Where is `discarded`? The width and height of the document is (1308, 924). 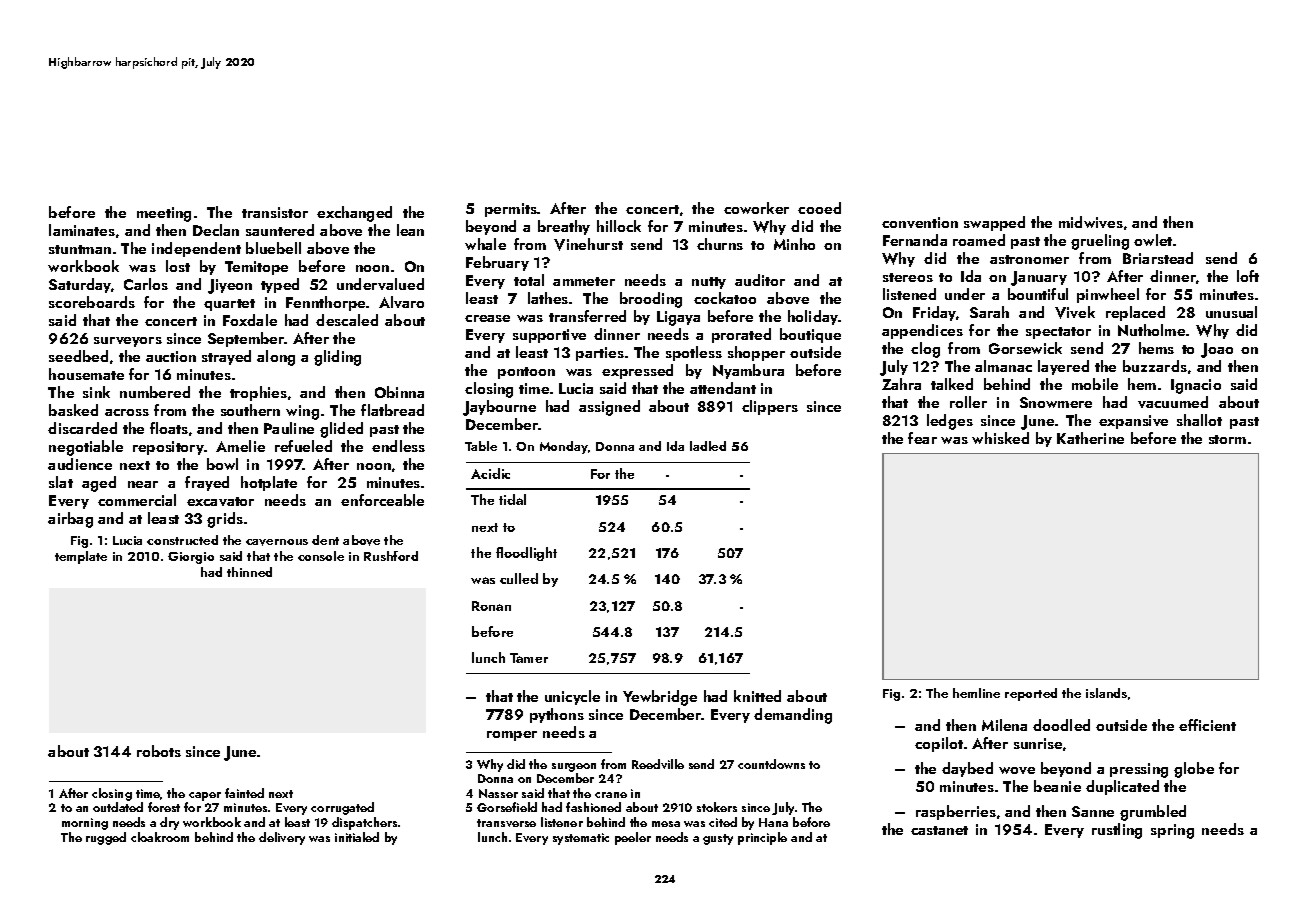
discarded is located at coordinates (82, 428).
